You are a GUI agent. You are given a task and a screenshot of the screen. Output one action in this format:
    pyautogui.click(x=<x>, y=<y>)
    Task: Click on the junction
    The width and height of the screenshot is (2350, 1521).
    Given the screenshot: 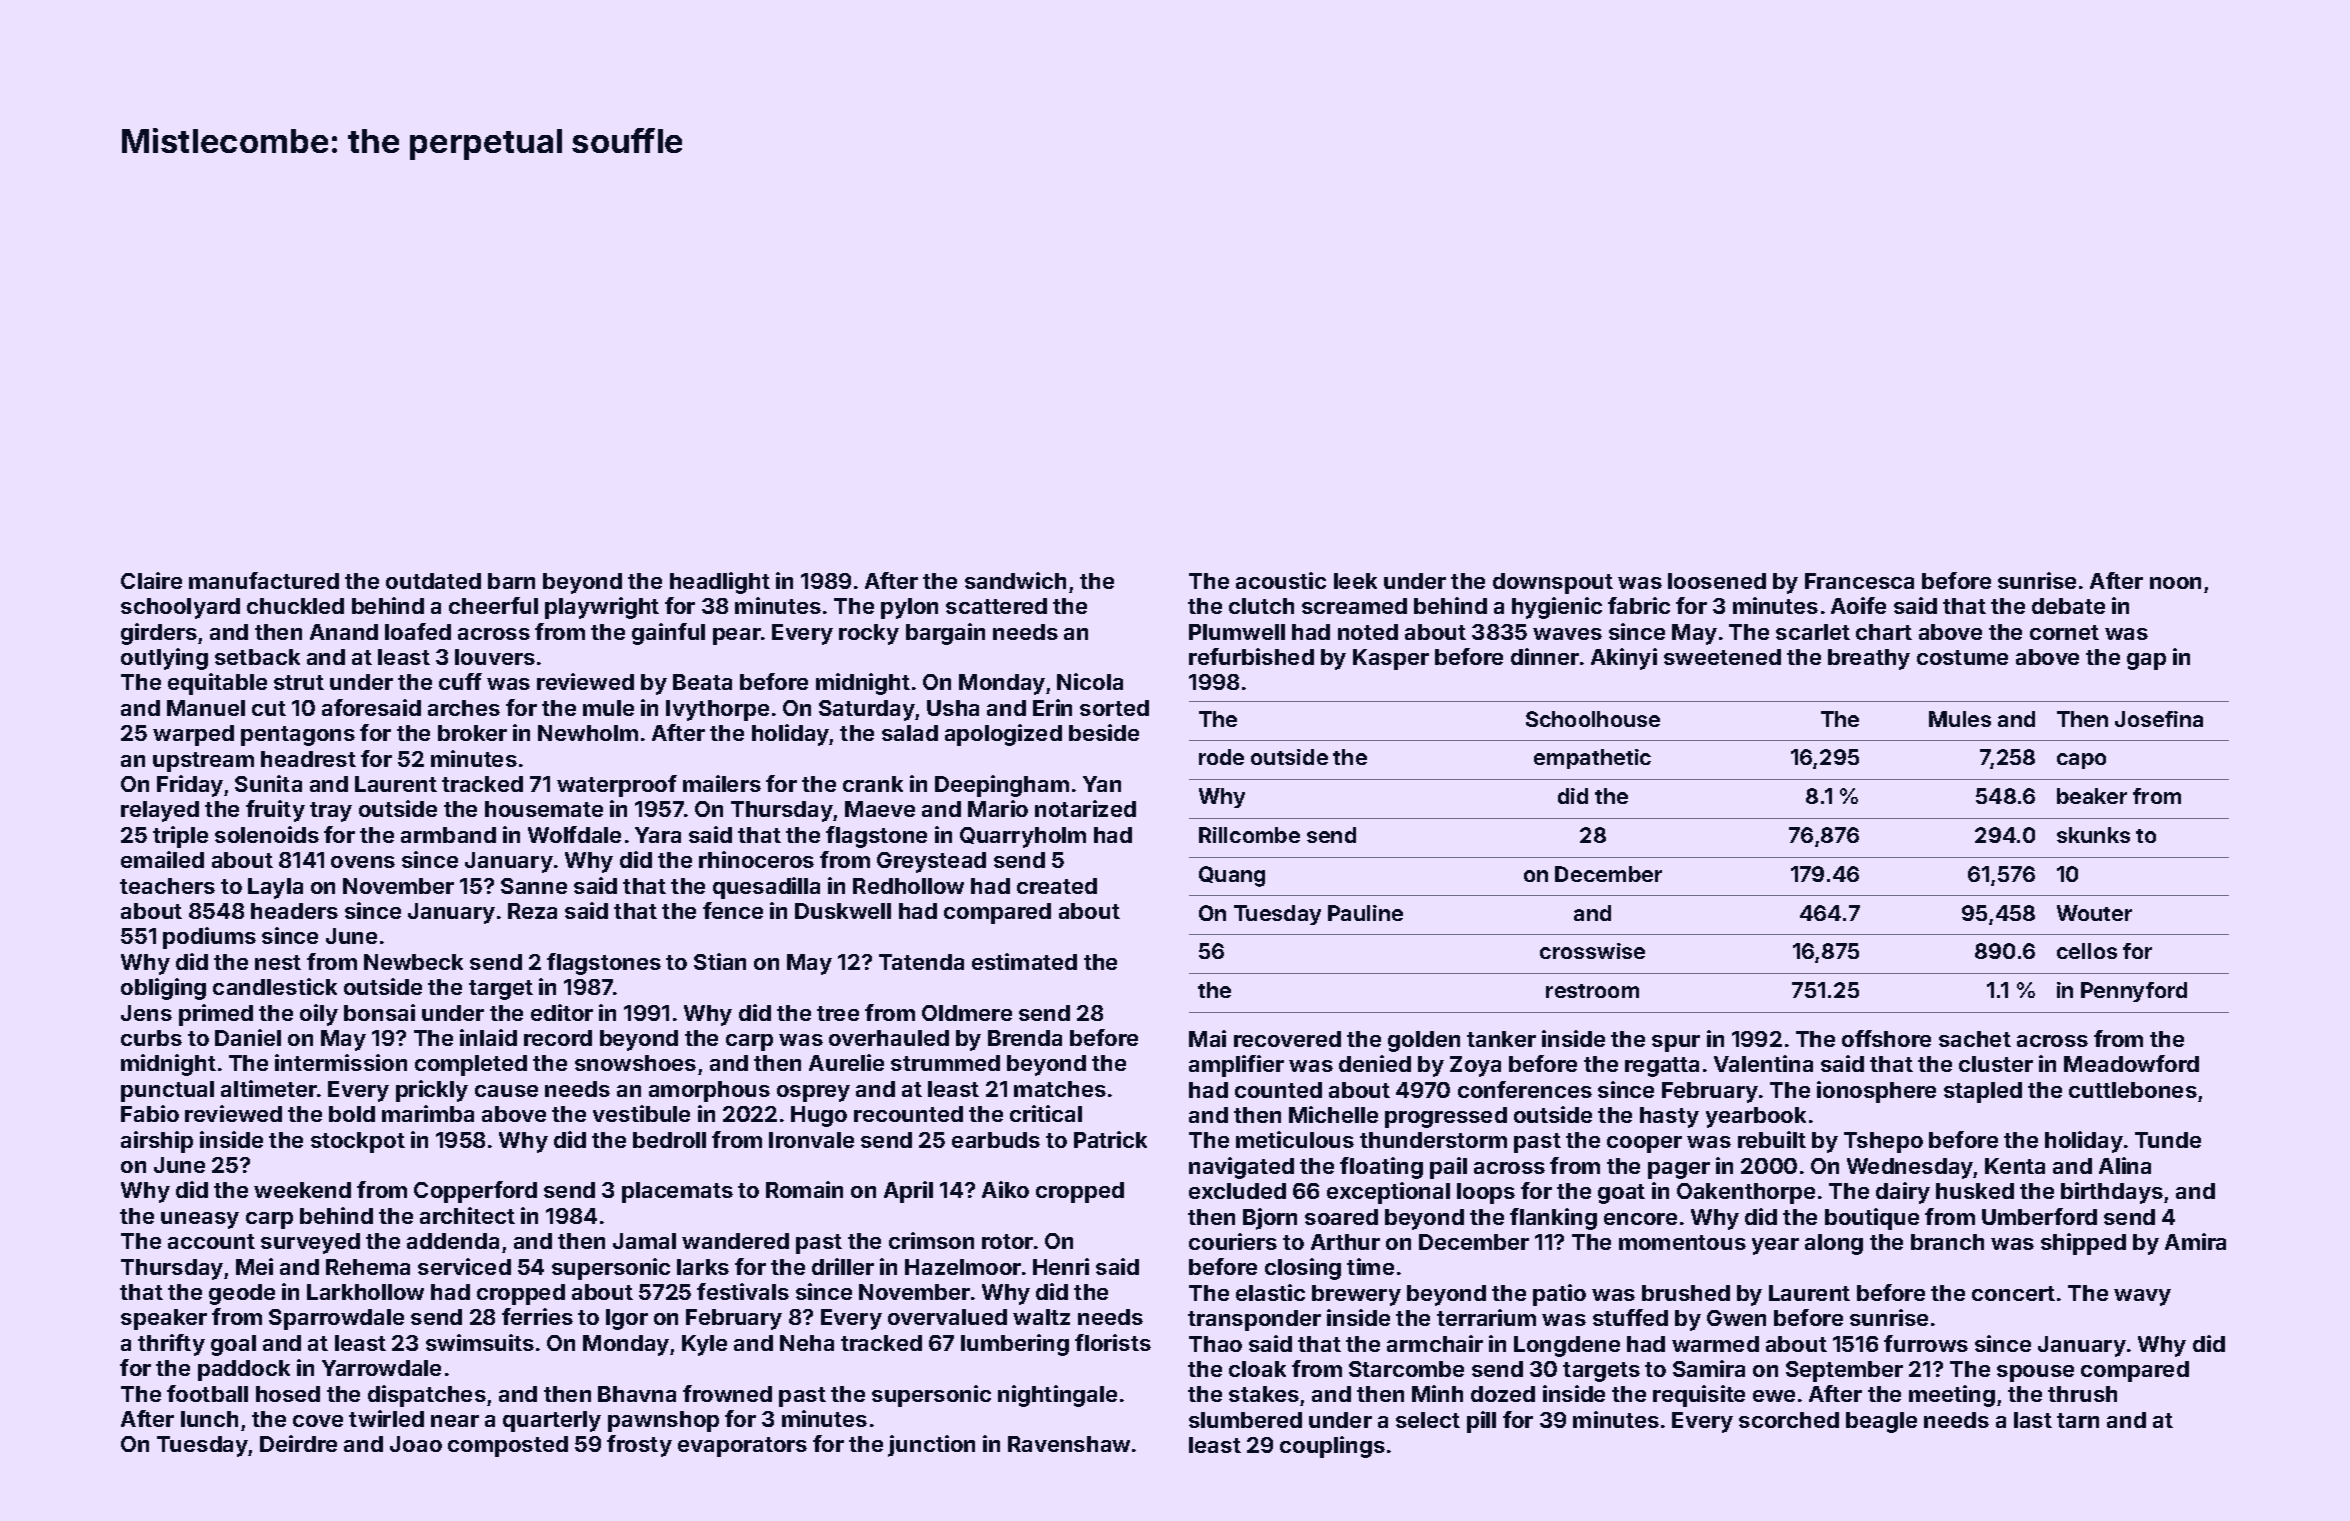 What is the action you would take?
    pyautogui.click(x=931, y=1446)
